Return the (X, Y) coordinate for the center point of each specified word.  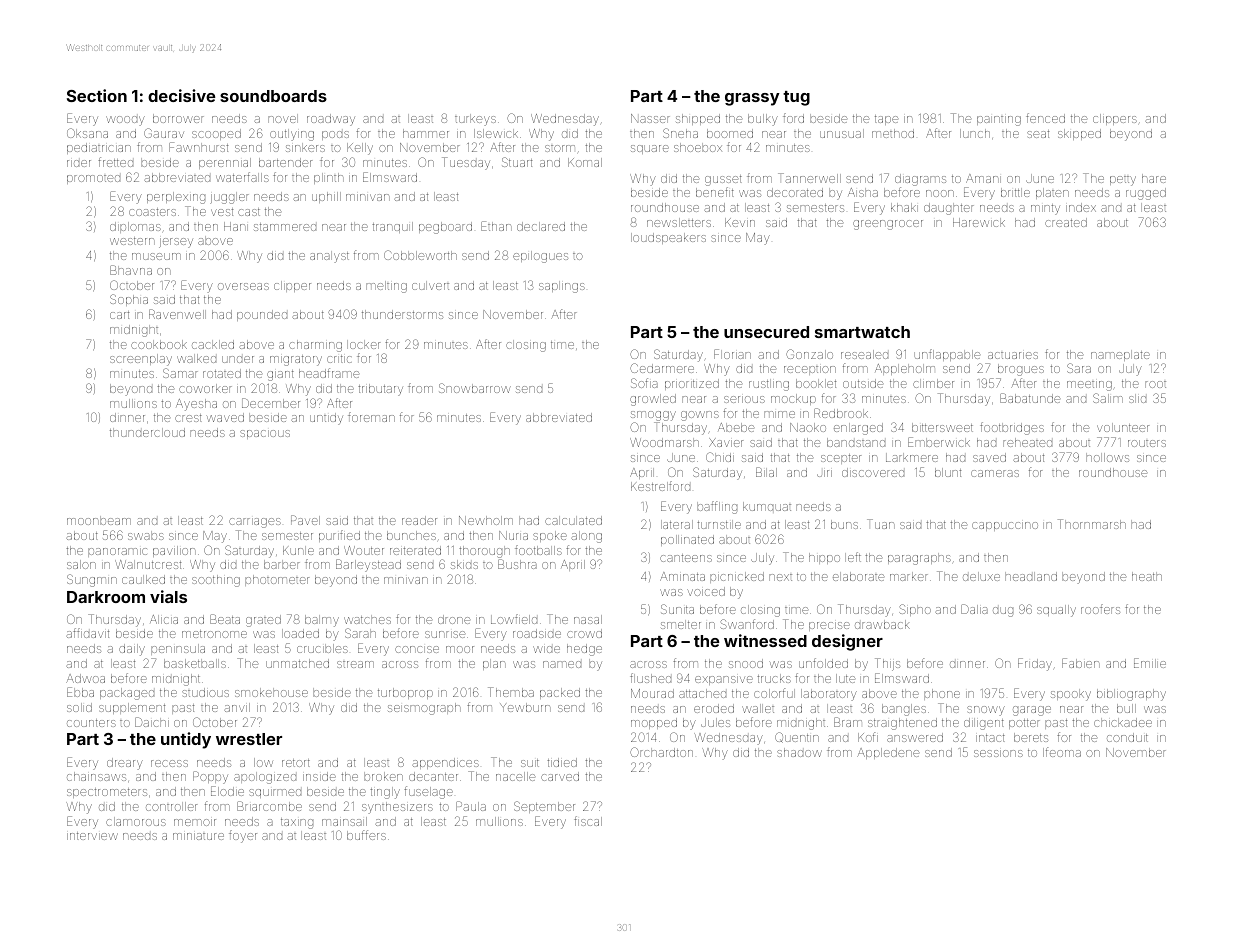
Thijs (887, 664)
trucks (774, 678)
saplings (562, 287)
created (1066, 222)
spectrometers (107, 793)
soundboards (273, 96)
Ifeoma (1062, 752)
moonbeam (99, 520)
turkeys (475, 120)
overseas (243, 286)
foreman (371, 417)
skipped (1079, 134)
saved (989, 457)
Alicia (164, 619)
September (544, 807)
